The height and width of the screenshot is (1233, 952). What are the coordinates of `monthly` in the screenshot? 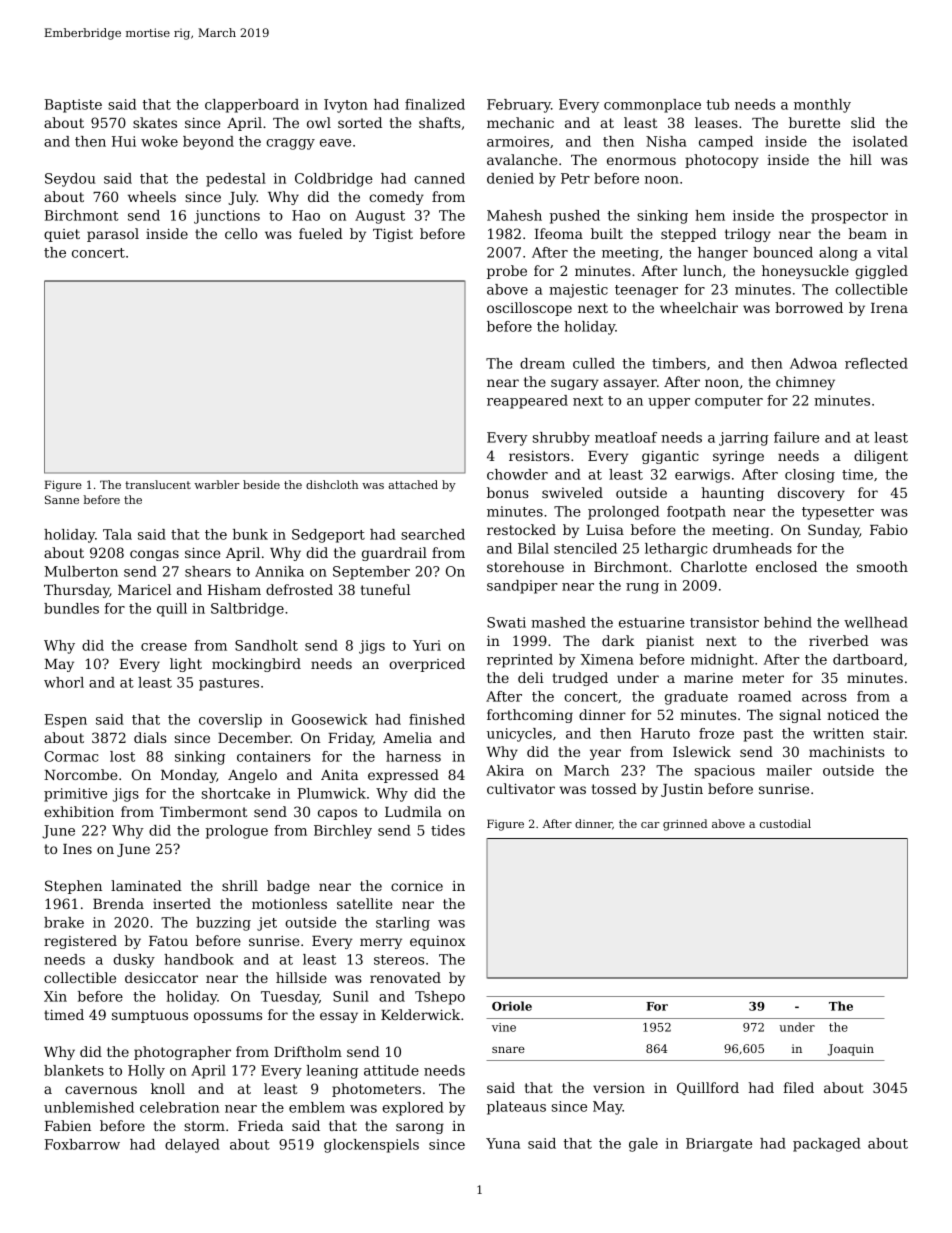 It's located at (822, 106).
